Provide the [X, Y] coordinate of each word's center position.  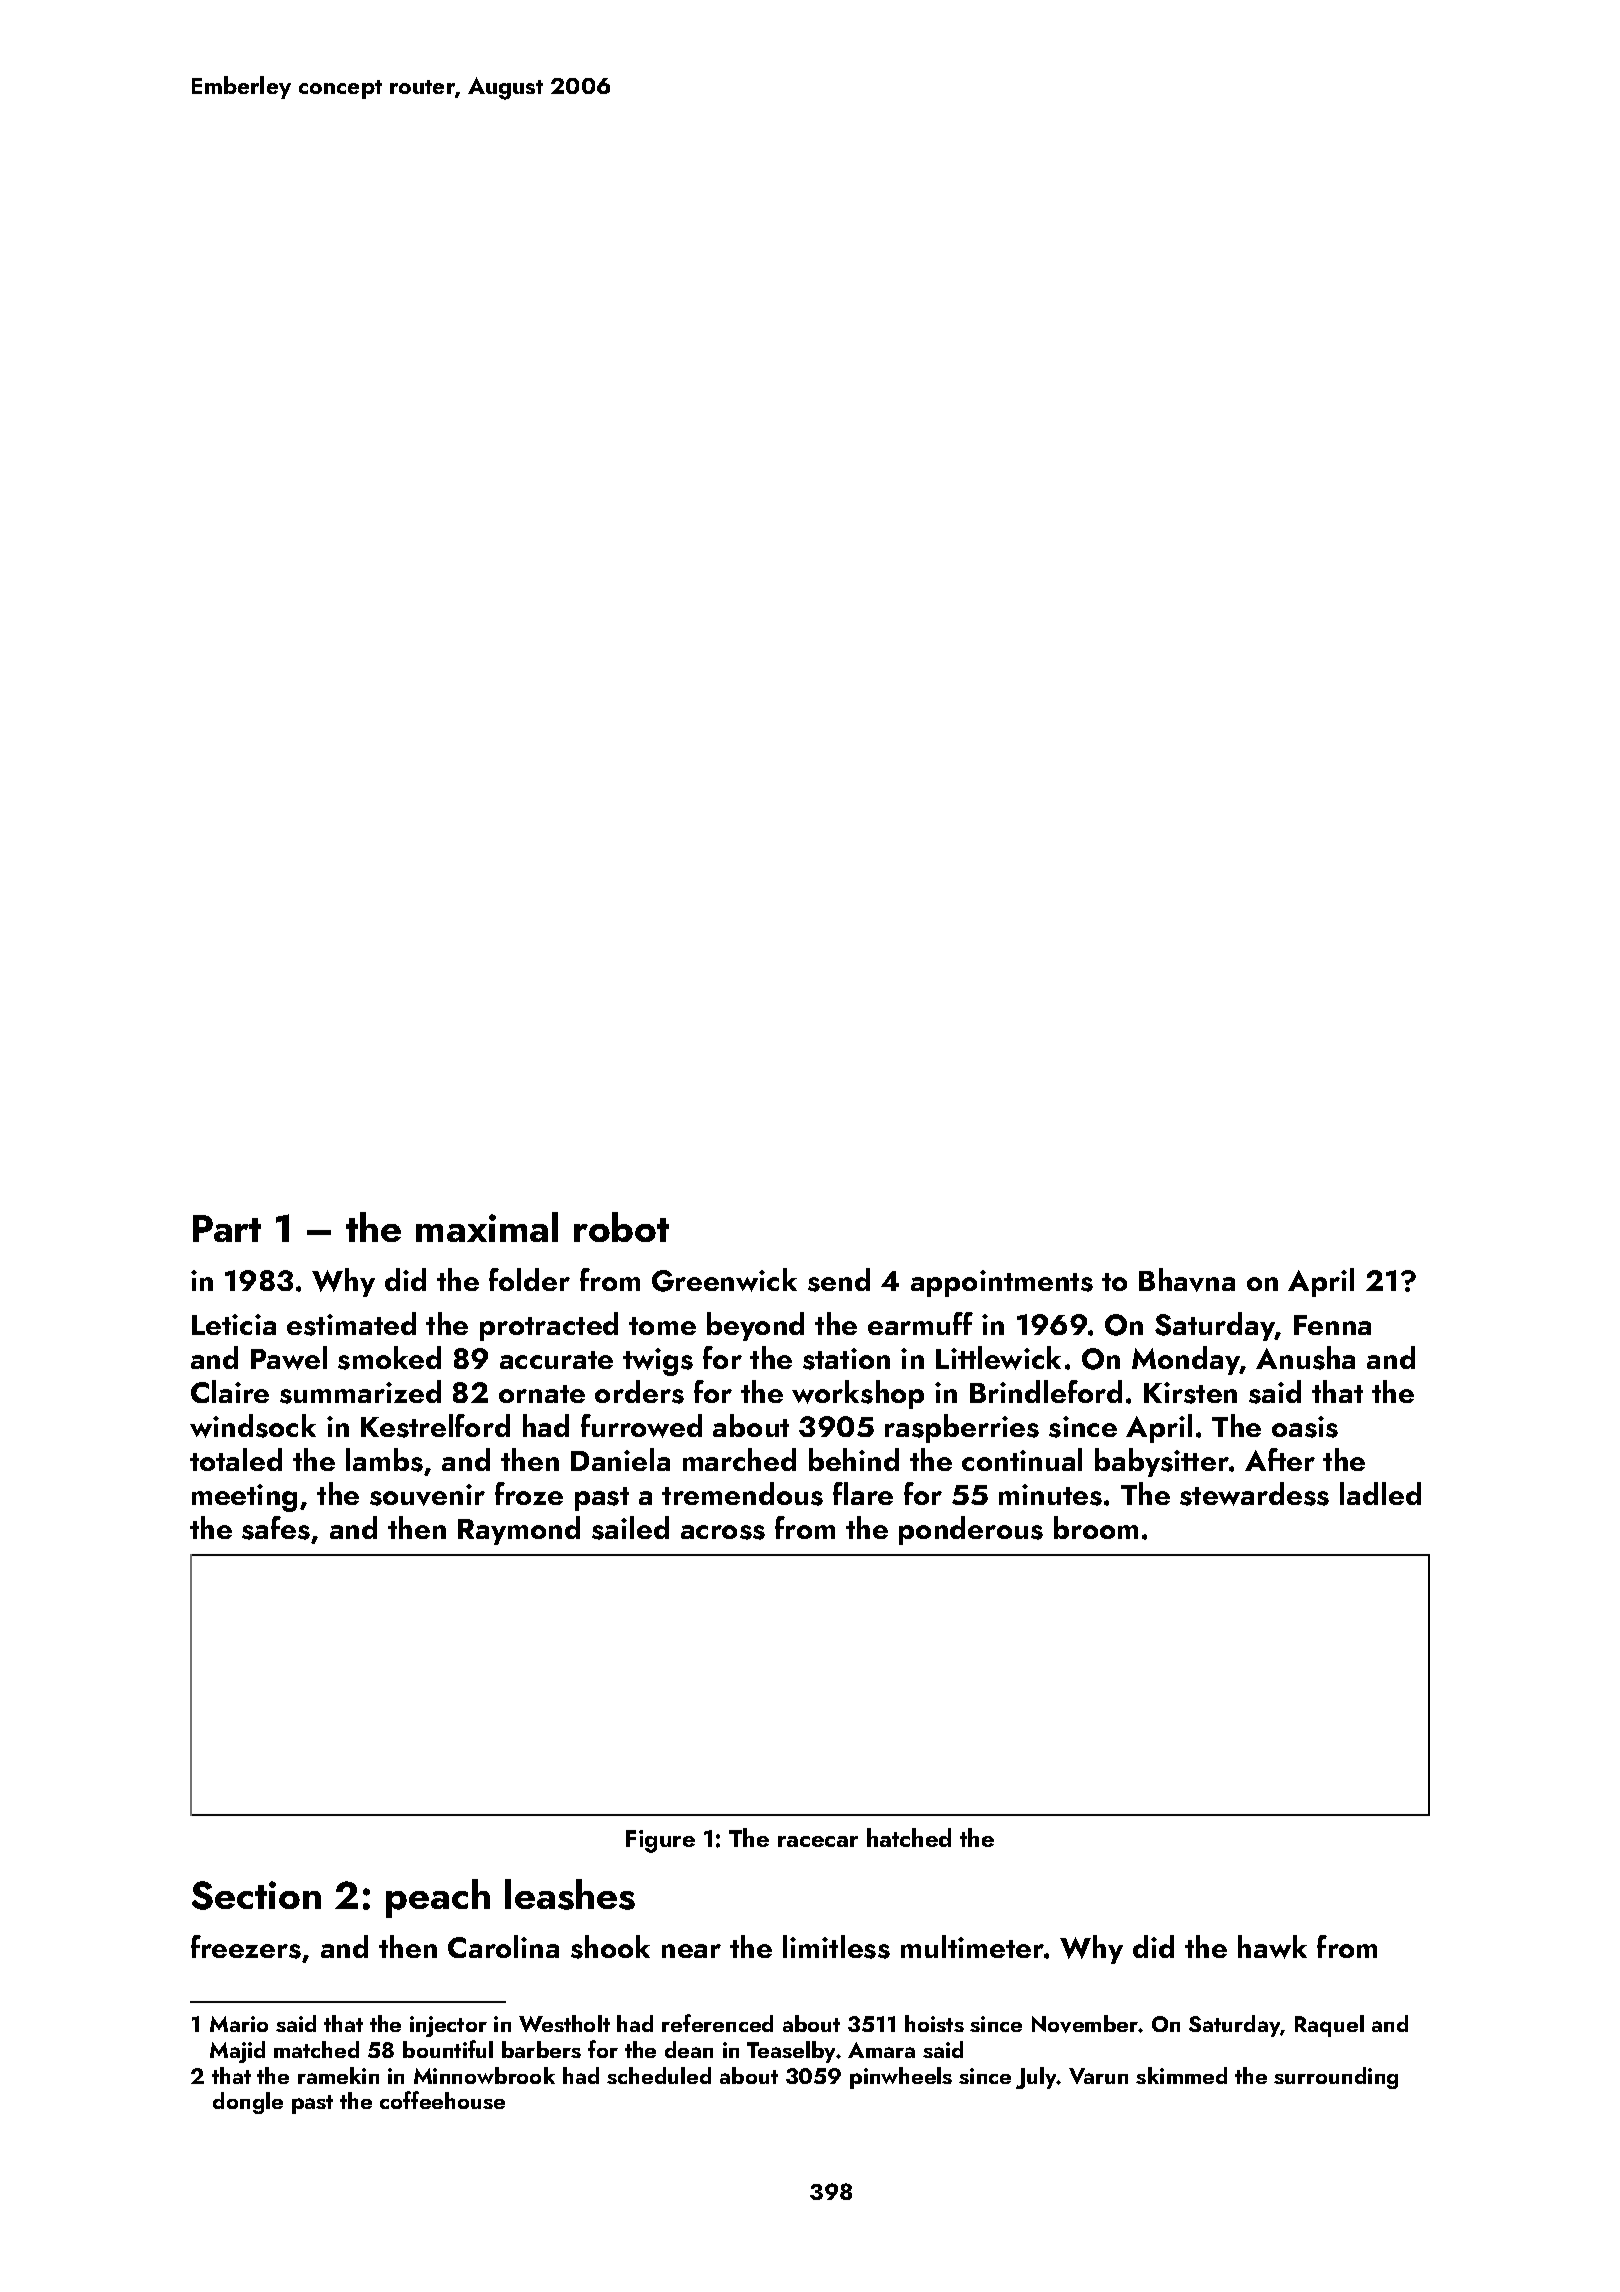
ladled [1380, 1493]
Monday [1186, 1360]
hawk [1272, 1947]
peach [438, 1898]
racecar [818, 1841]
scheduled [659, 2075]
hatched [909, 1837]
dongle [248, 2103]
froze [529, 1493]
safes [276, 1528]
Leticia [234, 1324]
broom [1096, 1527]
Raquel [1329, 2026]
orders [639, 1392]
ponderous [971, 1530]
